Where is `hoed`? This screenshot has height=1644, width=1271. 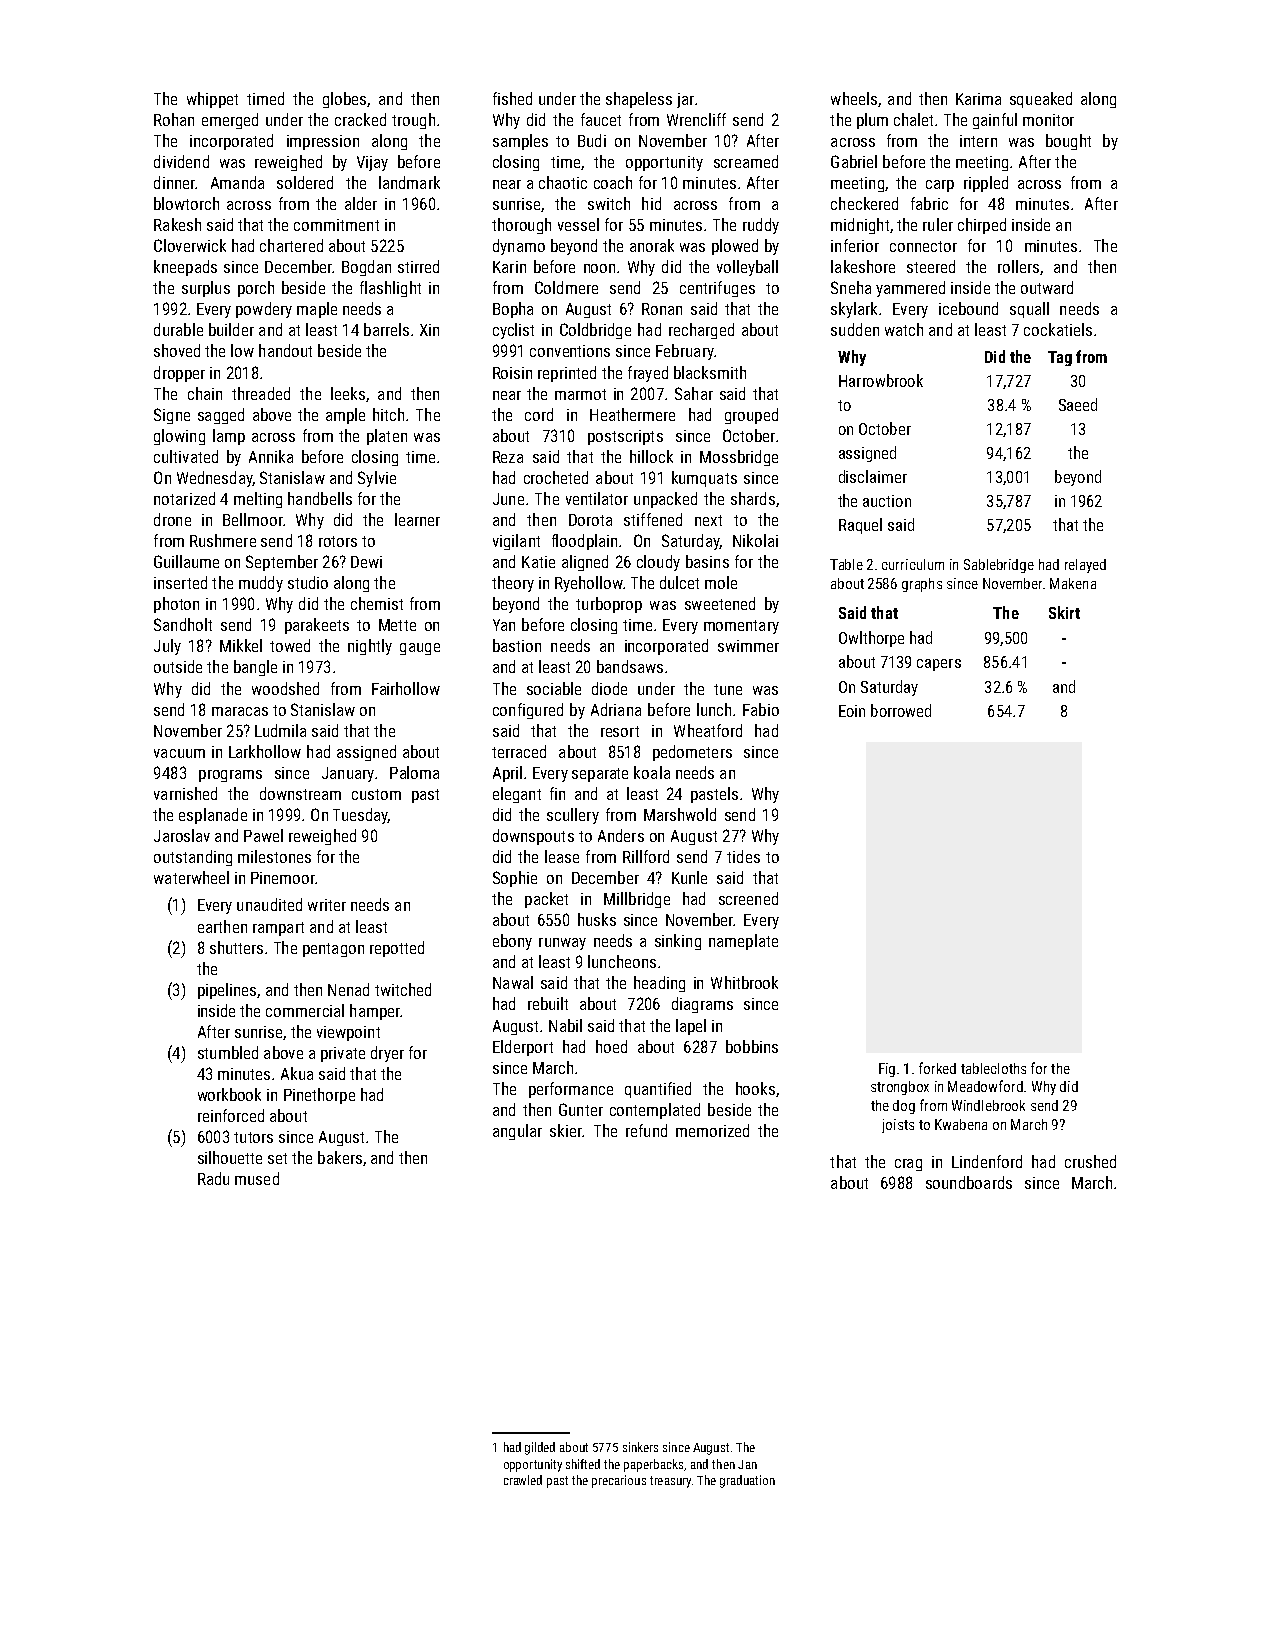 hoed is located at coordinates (611, 1046).
